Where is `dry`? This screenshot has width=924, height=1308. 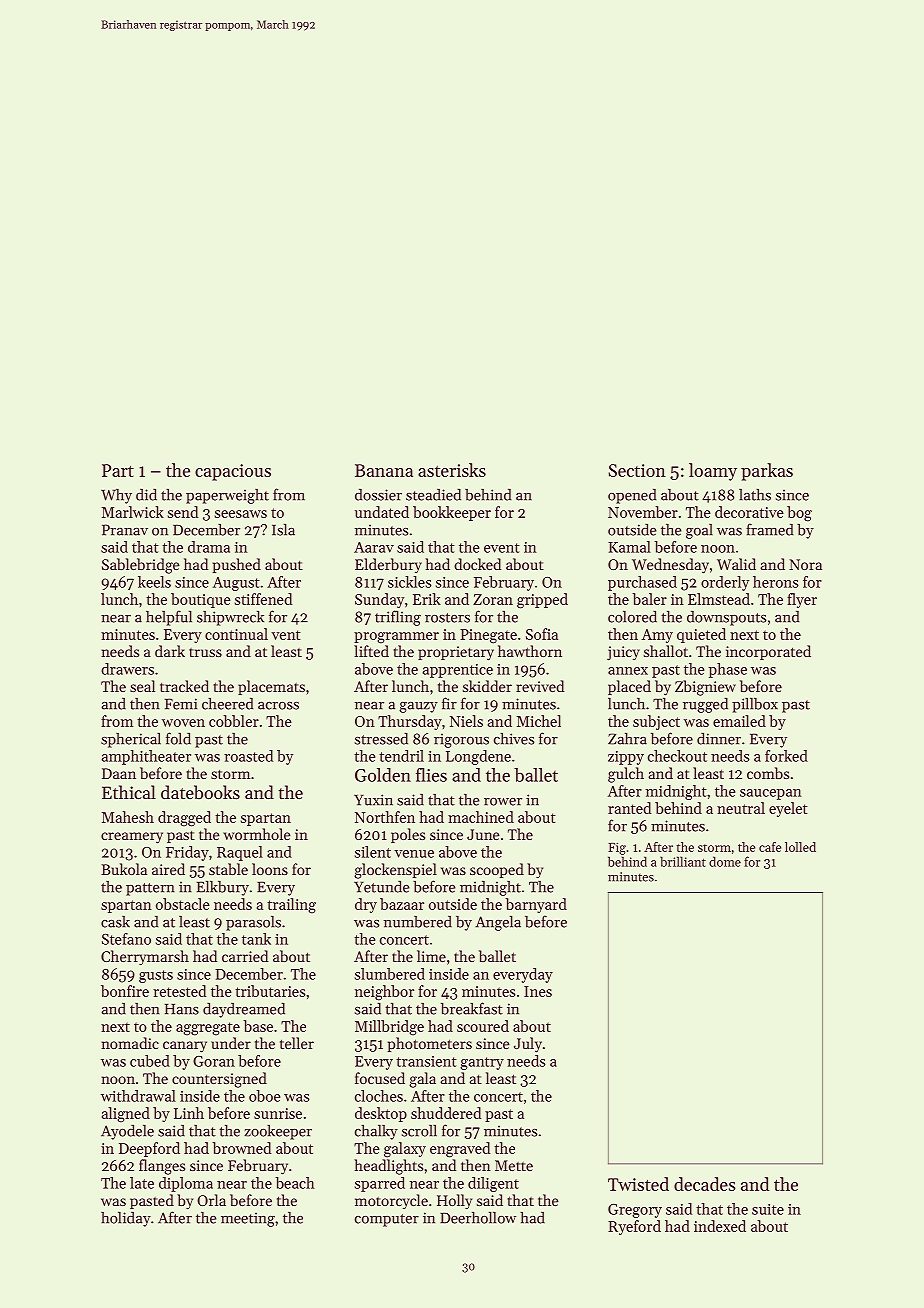 dry is located at coordinates (366, 905).
